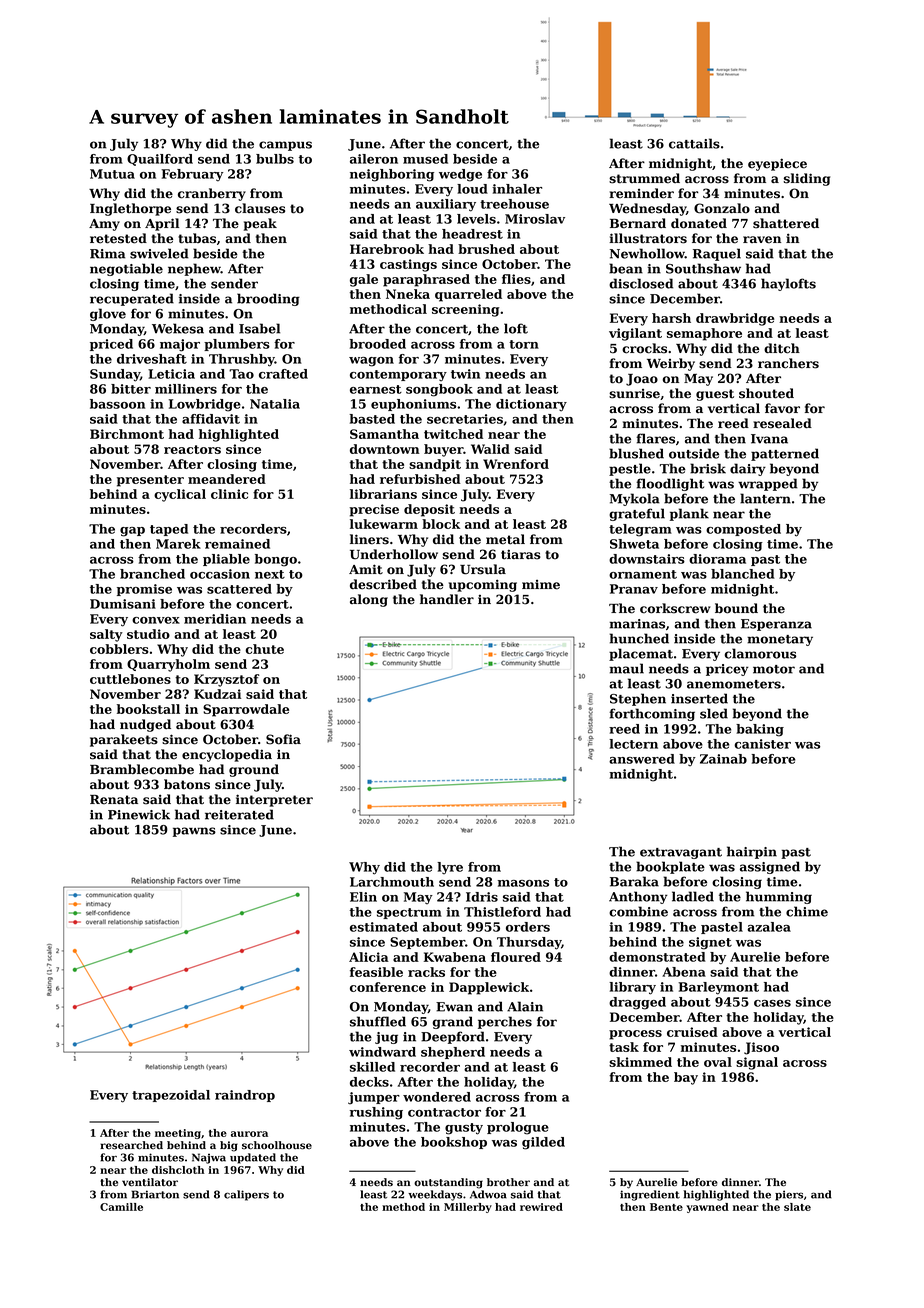 The image size is (924, 1308). I want to click on Camille, so click(121, 1207).
